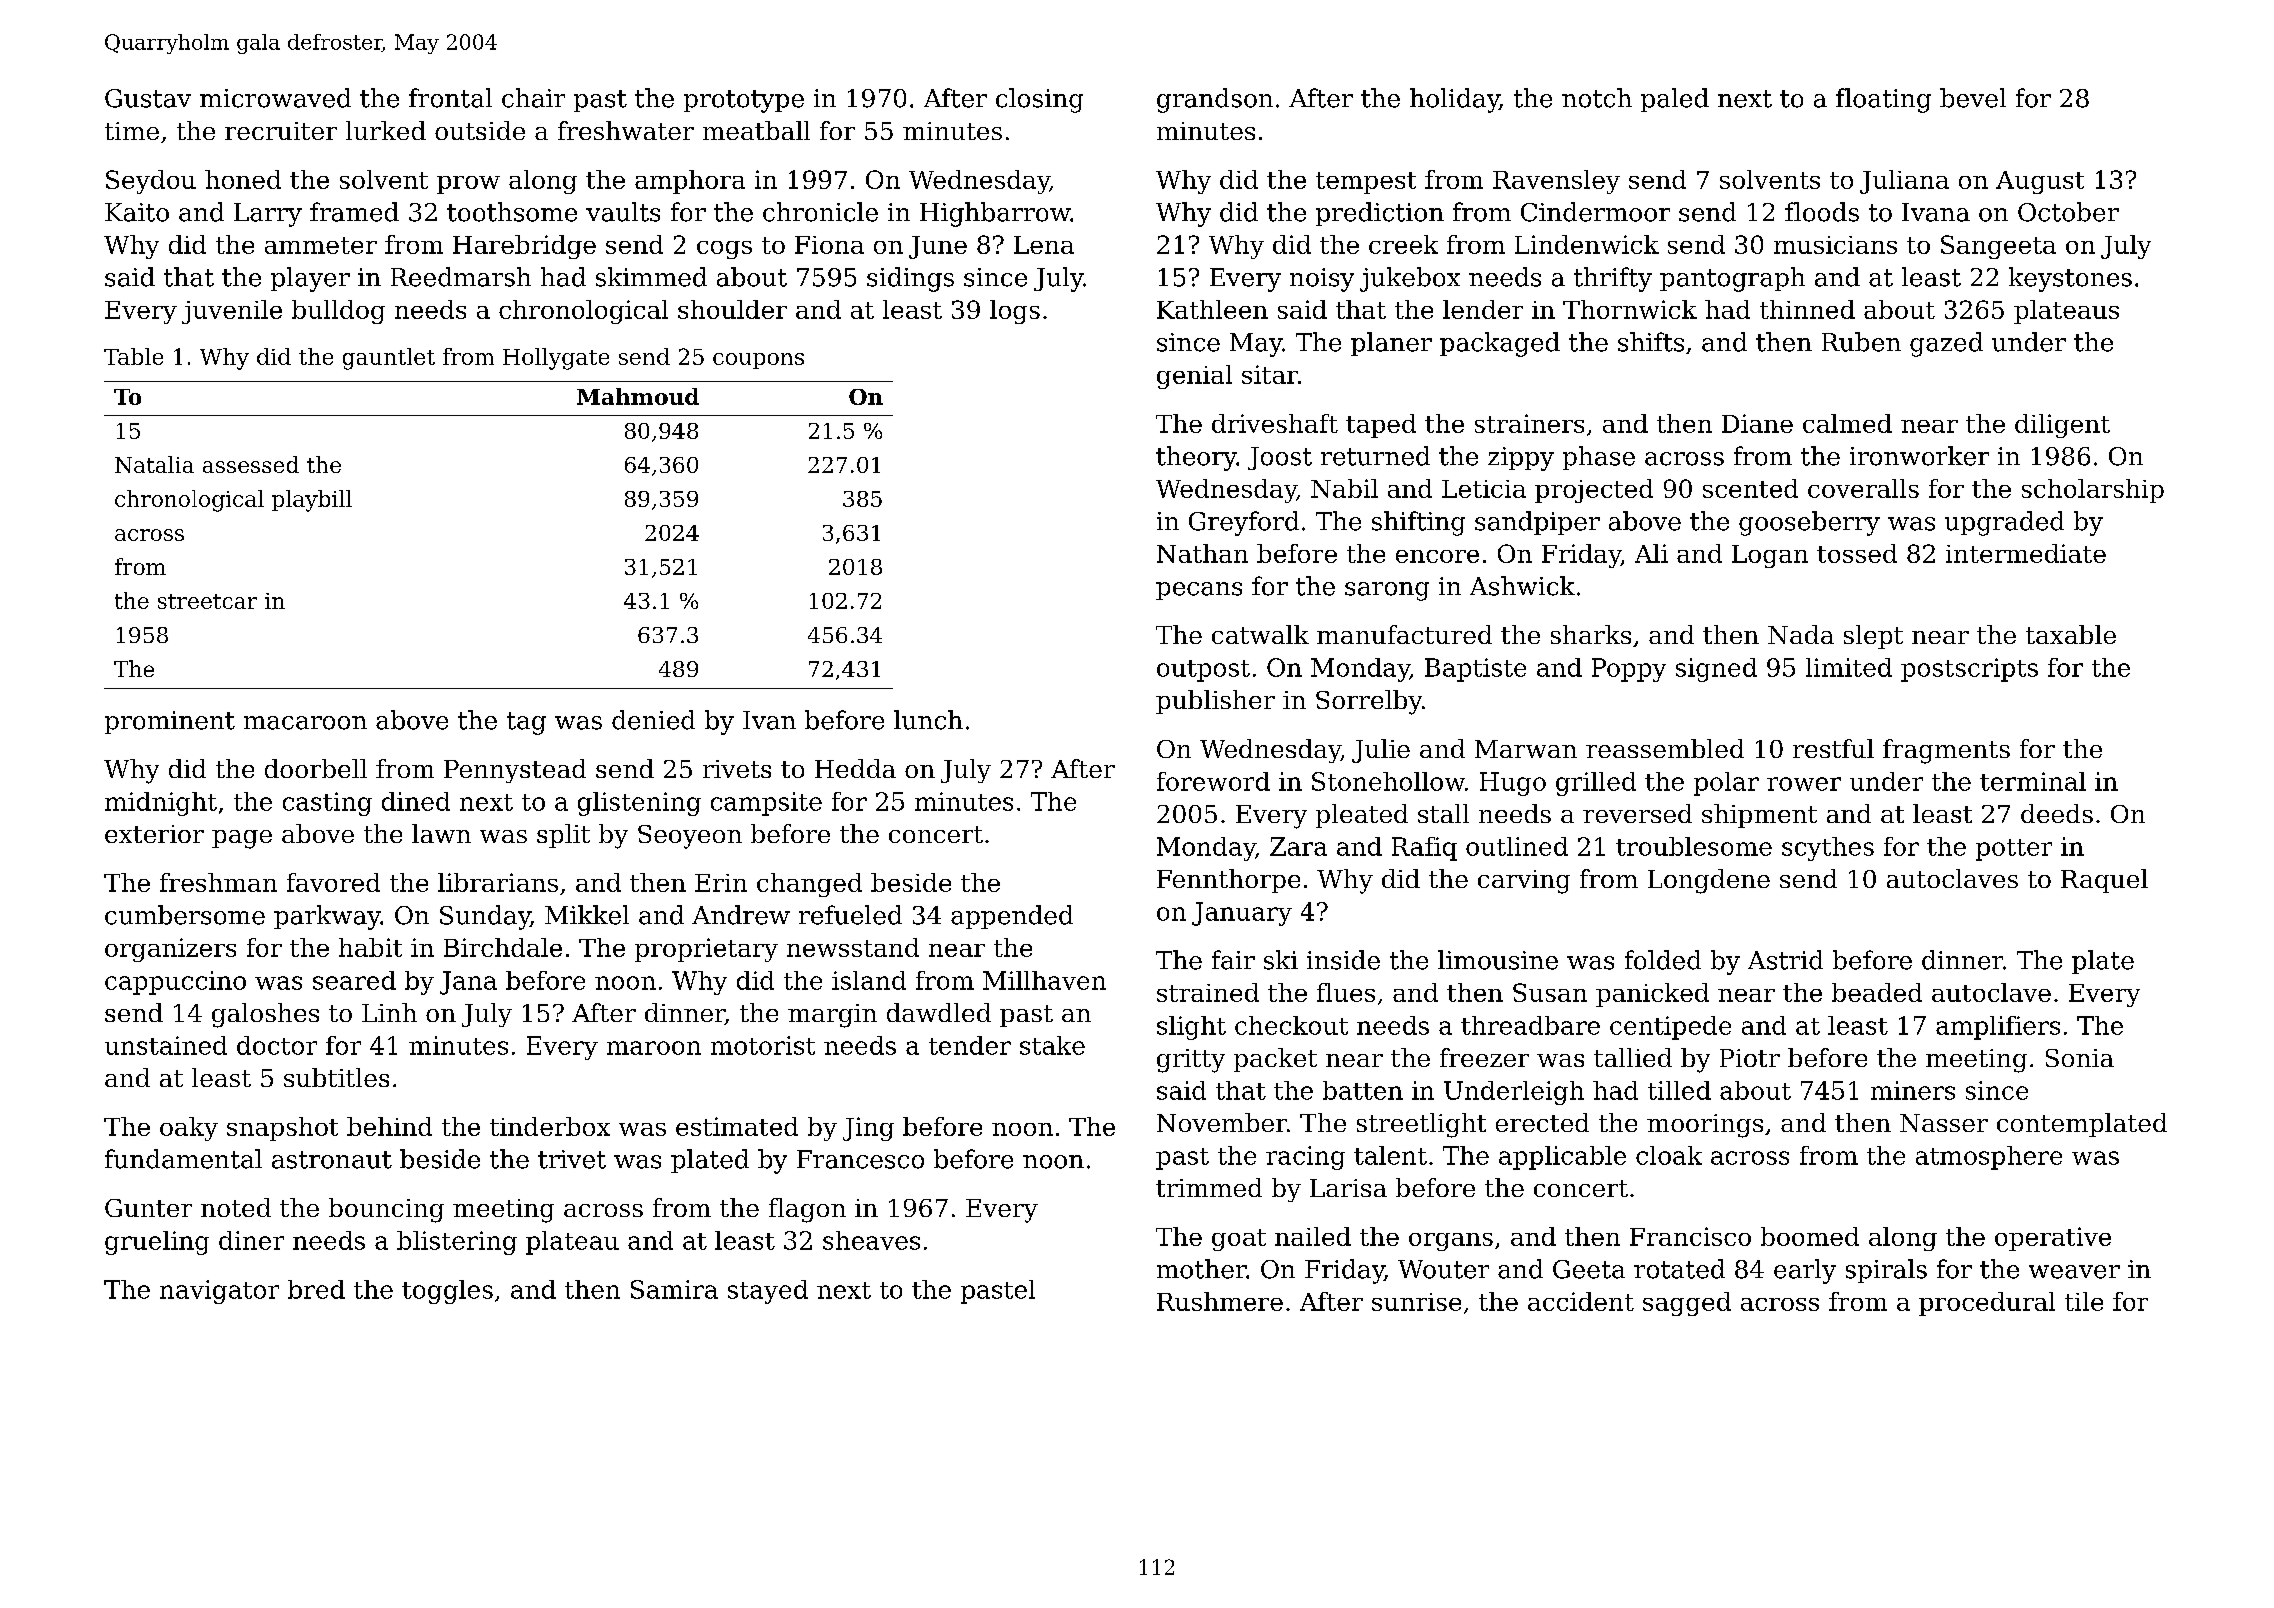 The width and height of the screenshot is (2274, 1608). I want to click on potter, so click(2014, 850).
